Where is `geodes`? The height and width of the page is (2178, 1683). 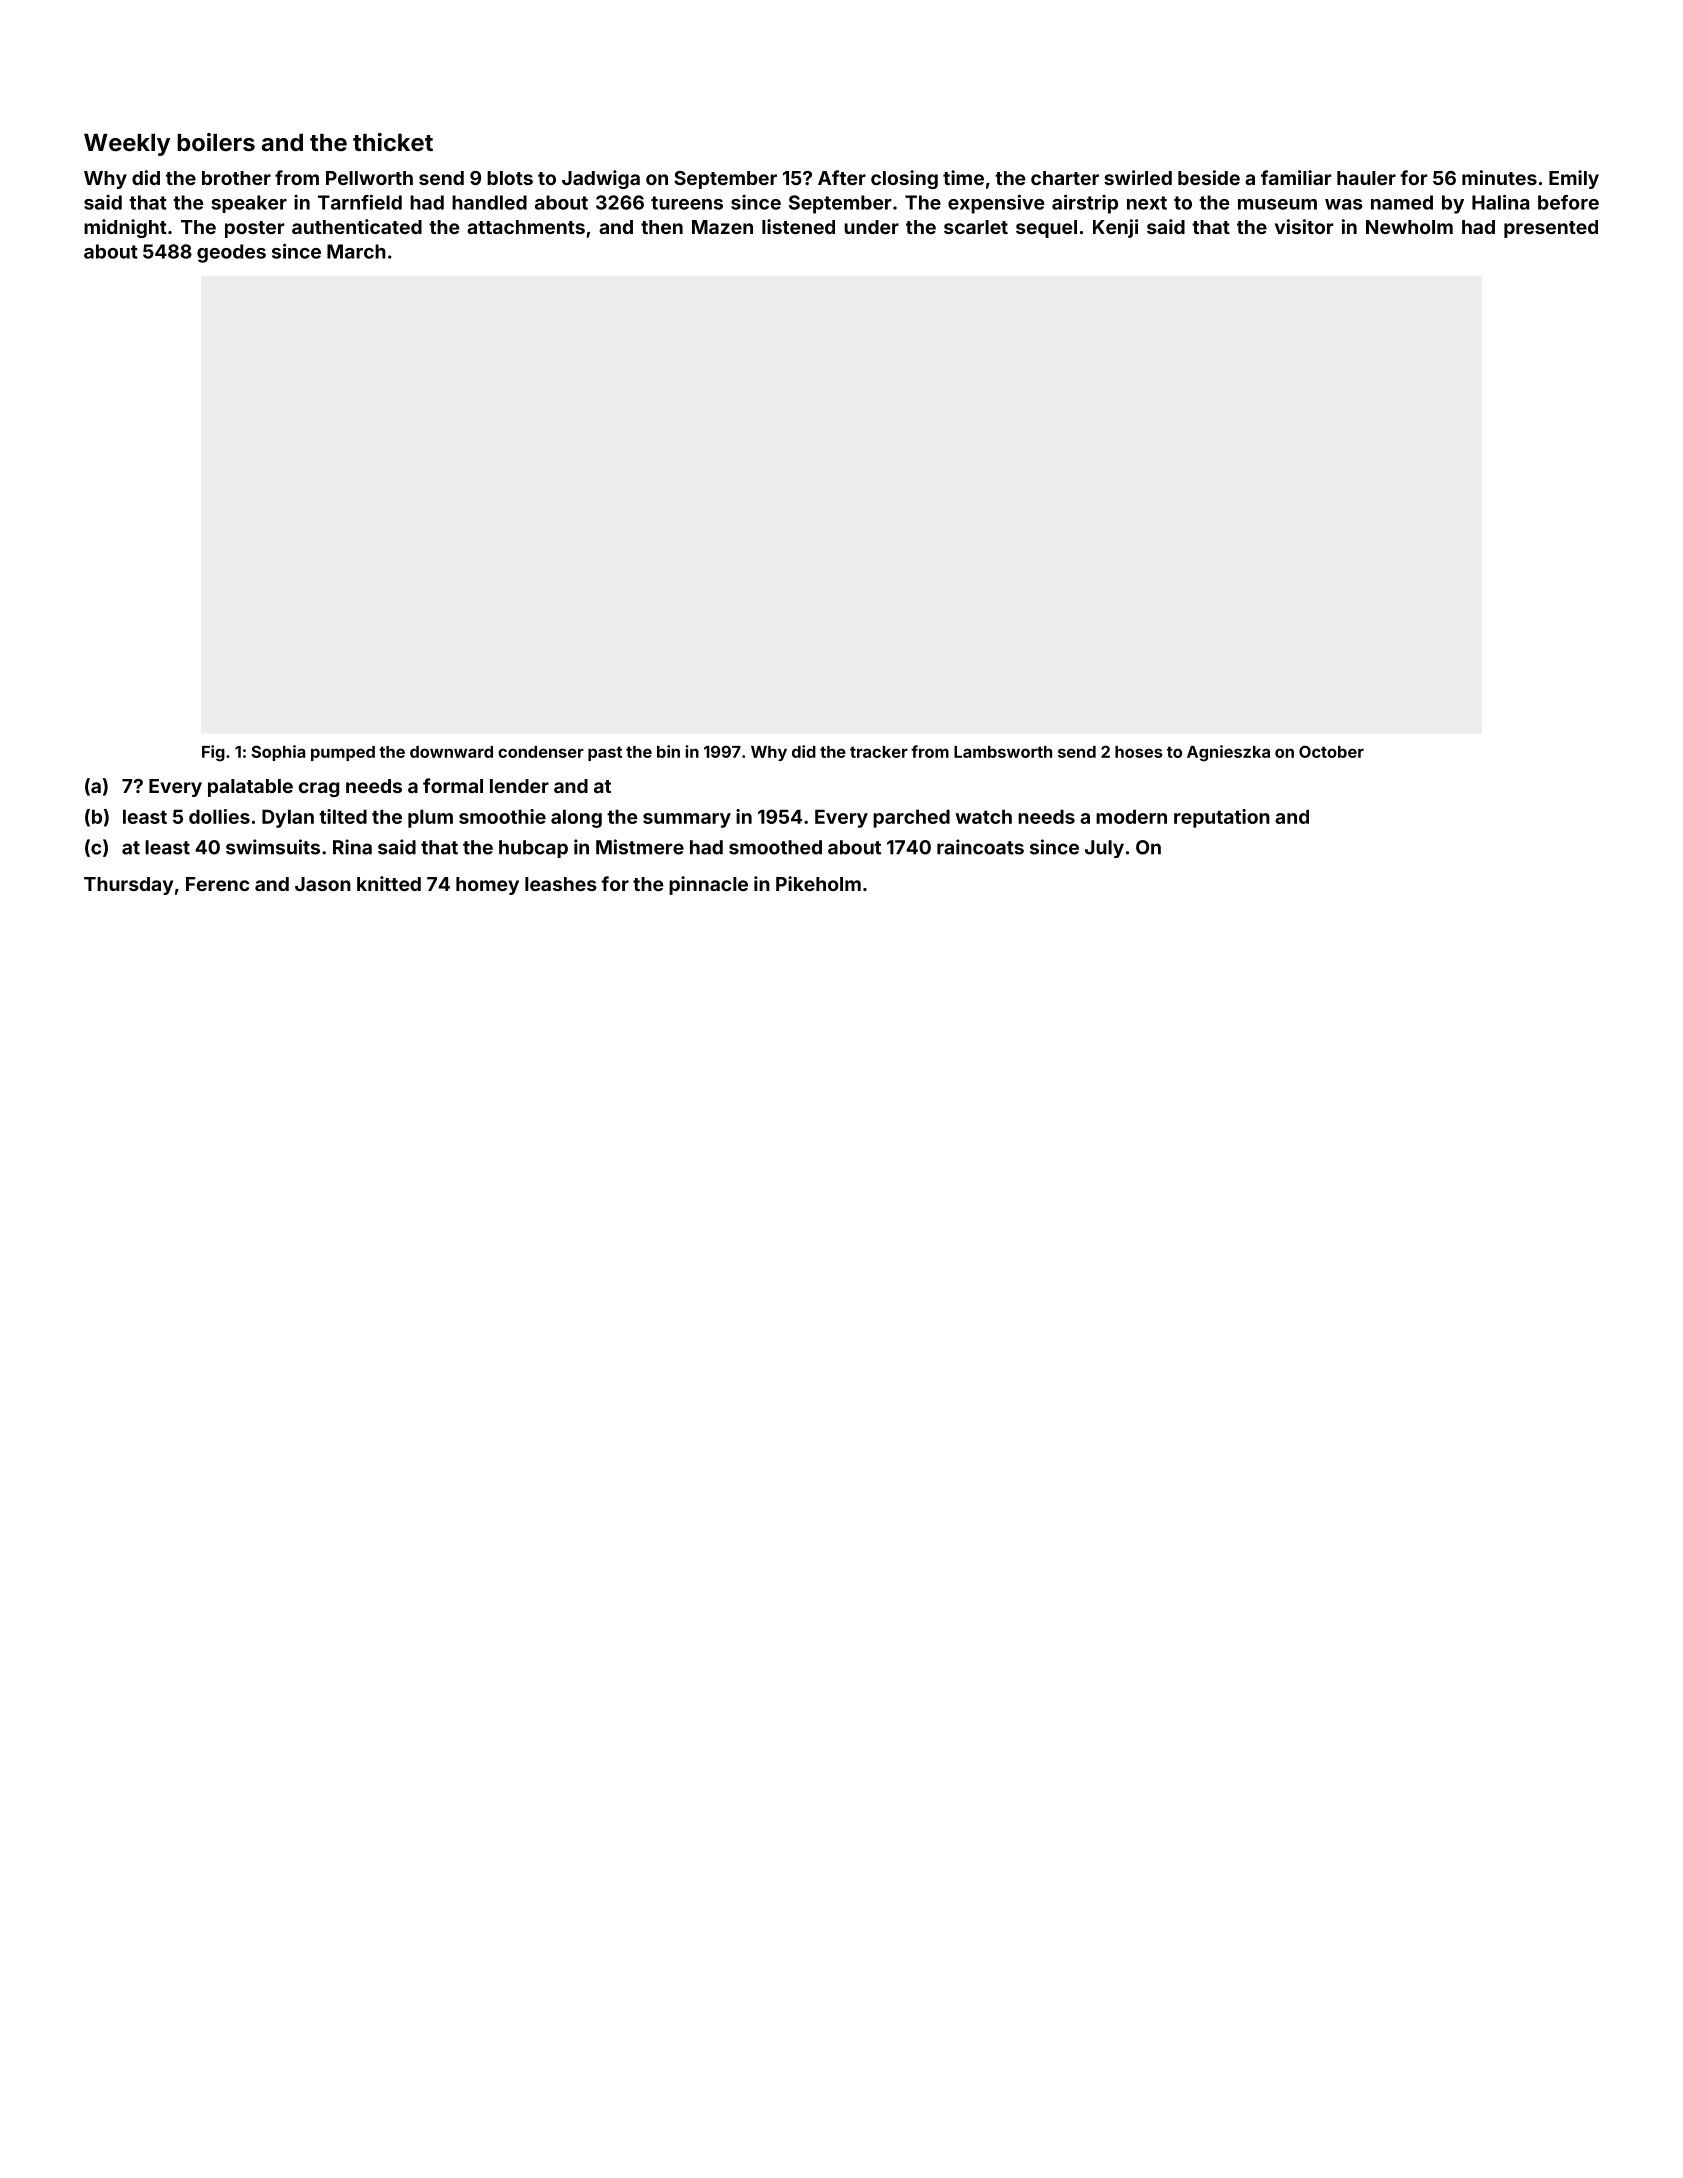
geodes is located at coordinates (231, 253).
